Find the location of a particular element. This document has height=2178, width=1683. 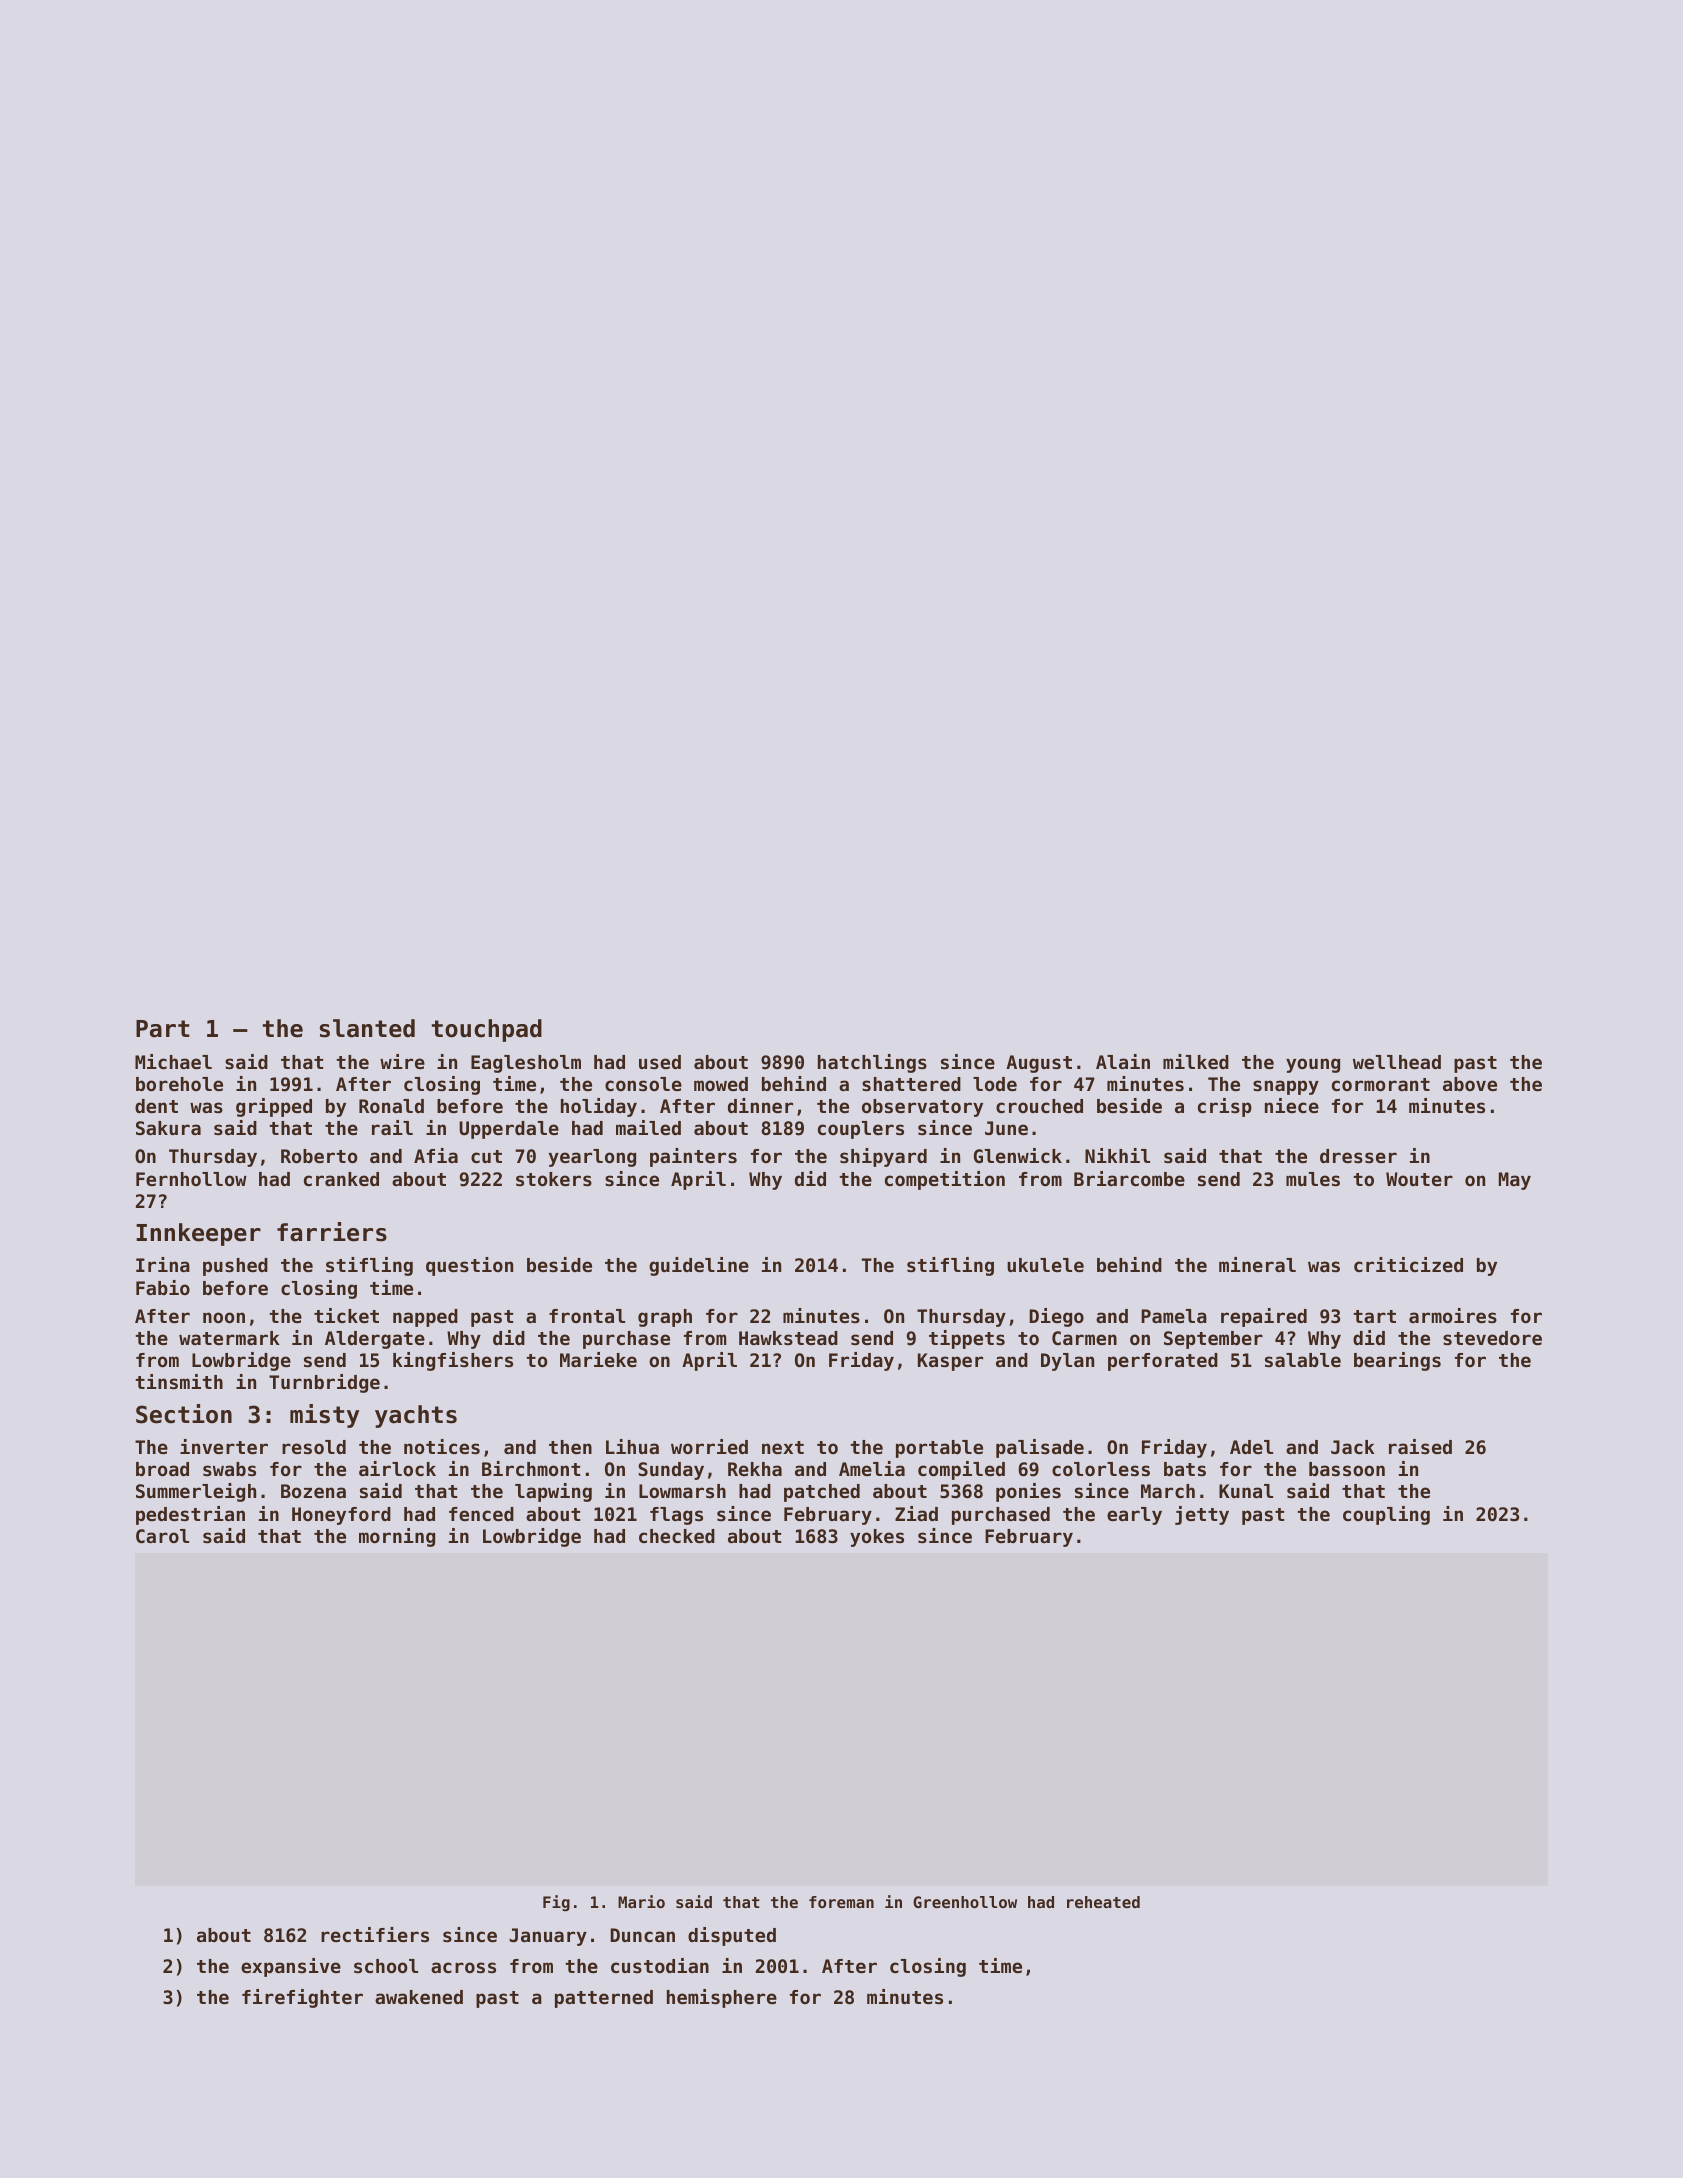

ukulele is located at coordinates (1045, 1265).
